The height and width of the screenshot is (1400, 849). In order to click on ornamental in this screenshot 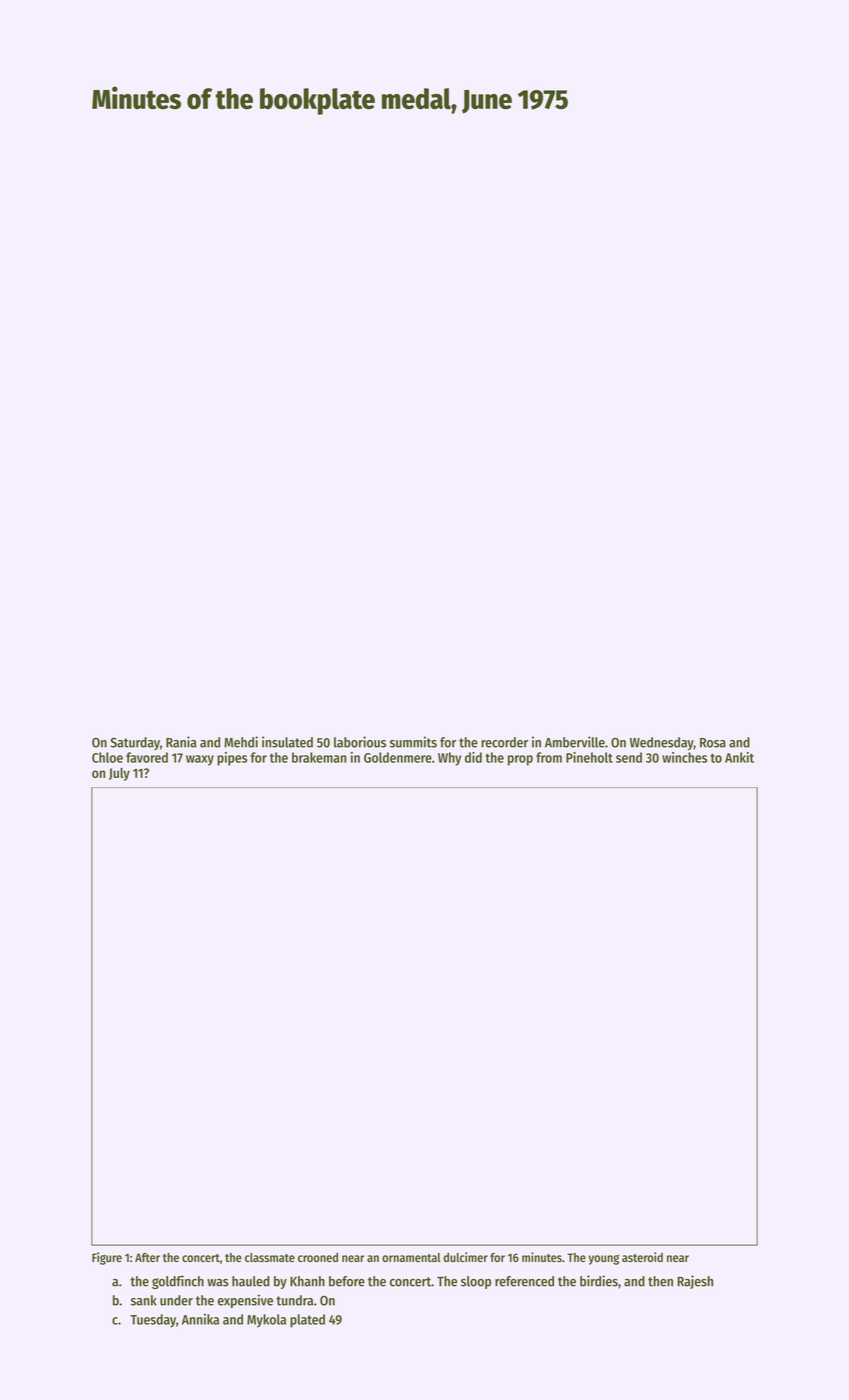, I will do `click(411, 1257)`.
